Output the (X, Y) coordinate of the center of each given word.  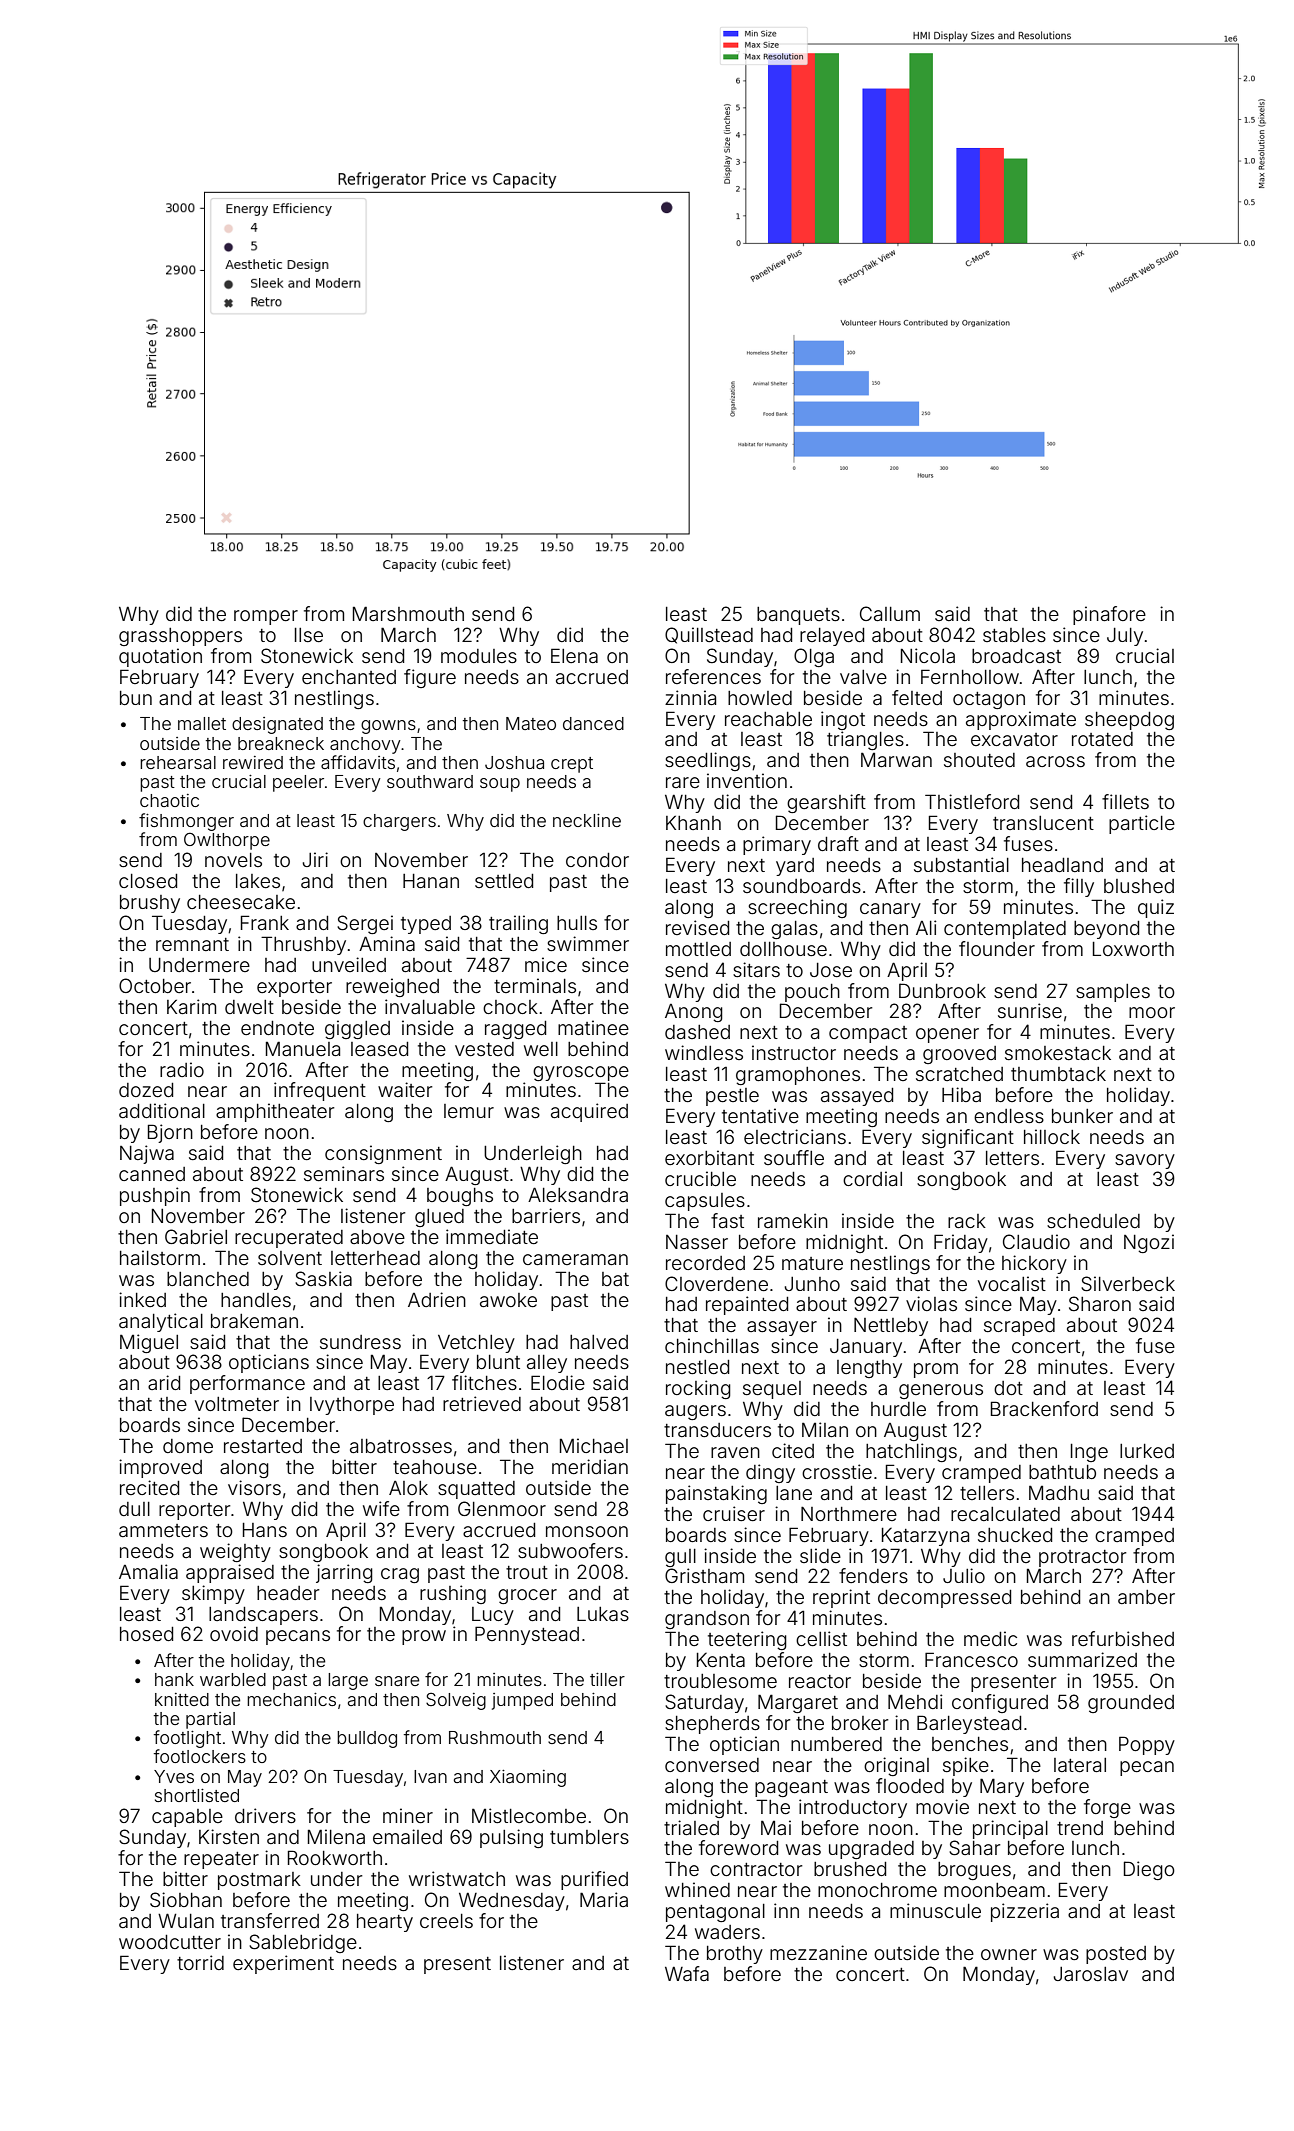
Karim (191, 1006)
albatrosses (401, 1446)
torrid (200, 1962)
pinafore (1109, 615)
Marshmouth (408, 613)
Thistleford (972, 801)
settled (504, 881)
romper (266, 617)
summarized (1082, 1659)
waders (727, 1932)
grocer (527, 1596)
